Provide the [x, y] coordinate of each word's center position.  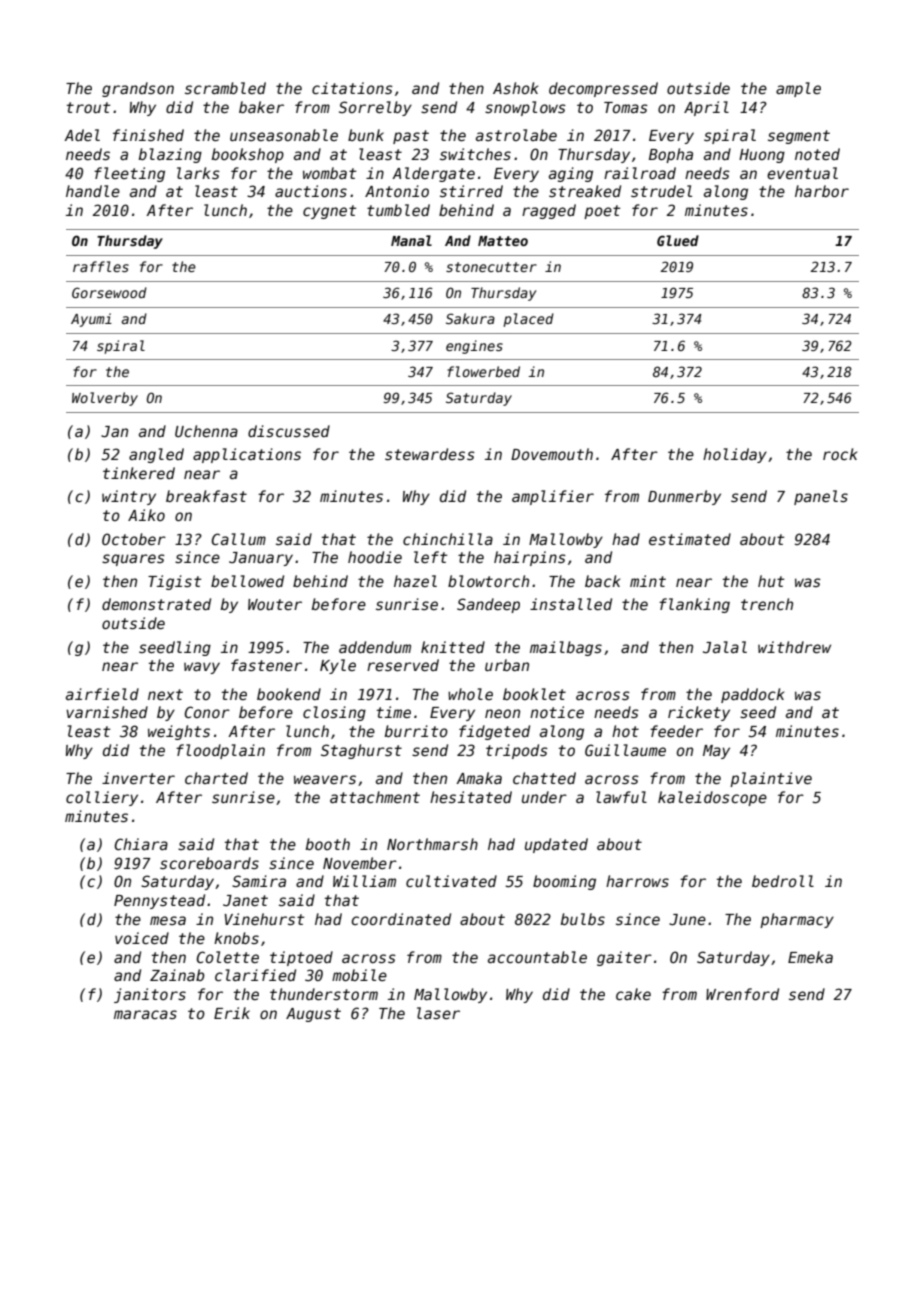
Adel [82, 135]
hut [771, 581]
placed [528, 320]
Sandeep [488, 605]
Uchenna [206, 431]
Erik [232, 1013]
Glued [678, 240]
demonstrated [156, 604]
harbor [822, 191]
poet [602, 212]
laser [438, 1013]
